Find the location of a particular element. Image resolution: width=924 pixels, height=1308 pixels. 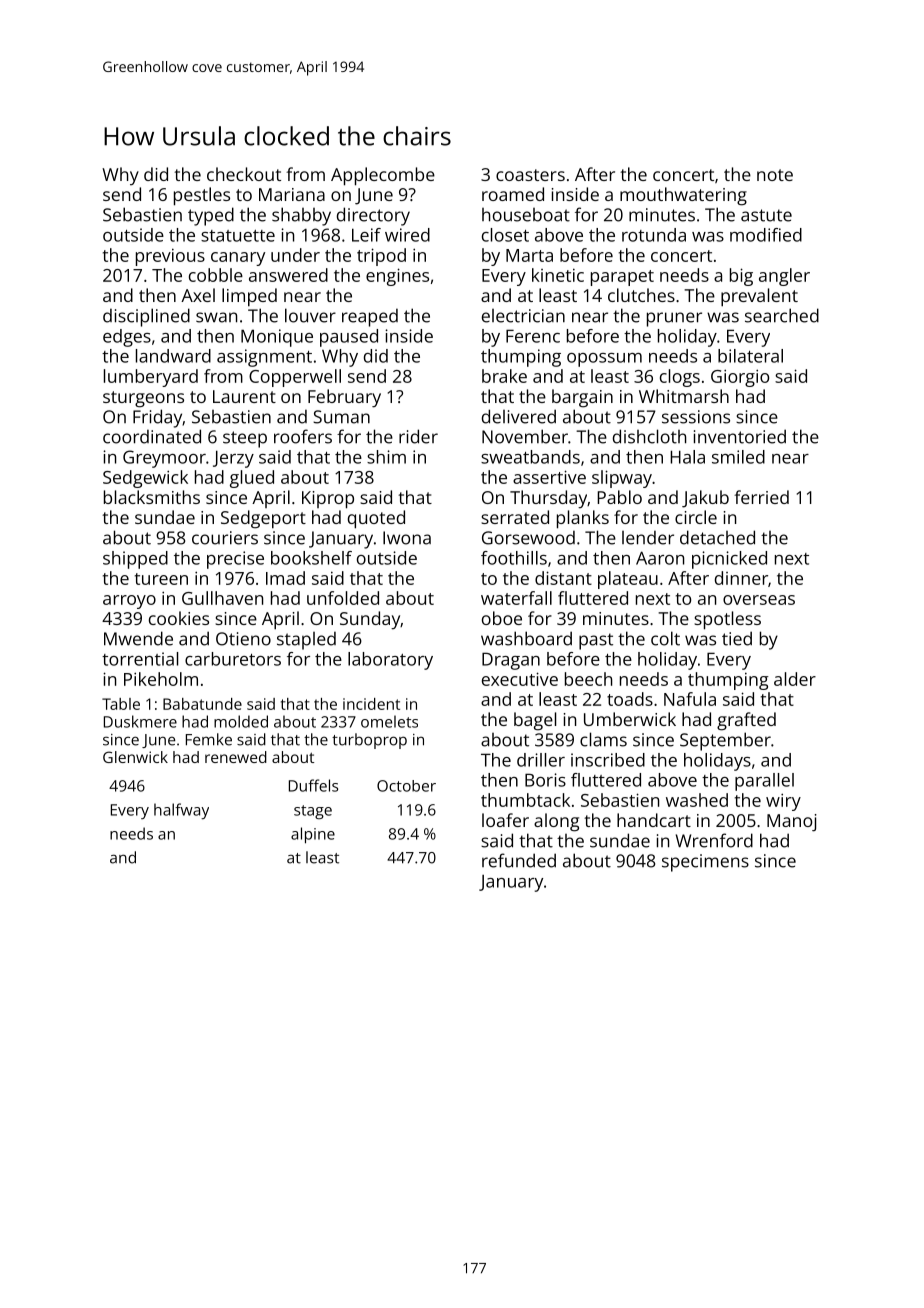

halfway is located at coordinates (181, 811).
